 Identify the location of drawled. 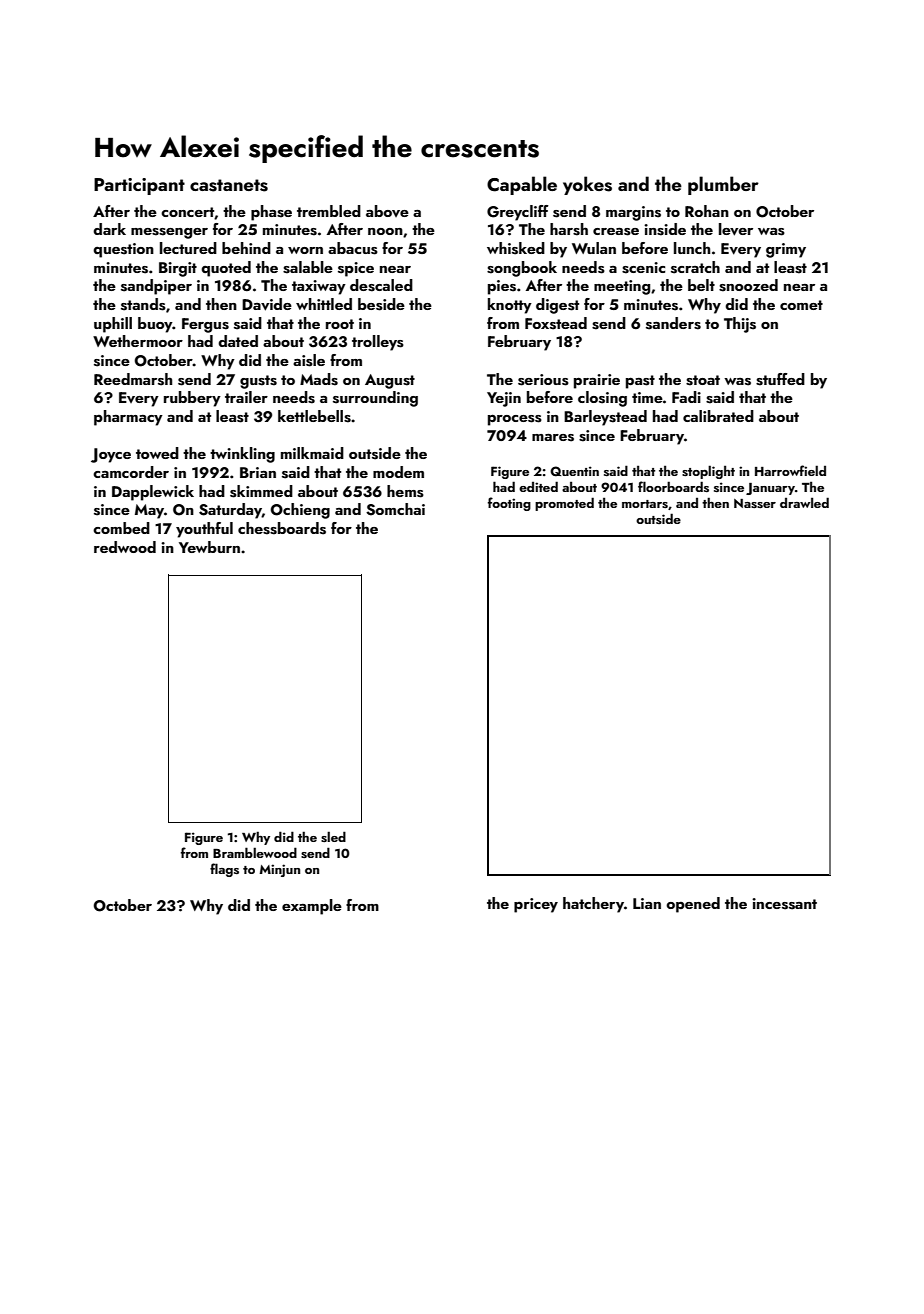
(804, 502).
